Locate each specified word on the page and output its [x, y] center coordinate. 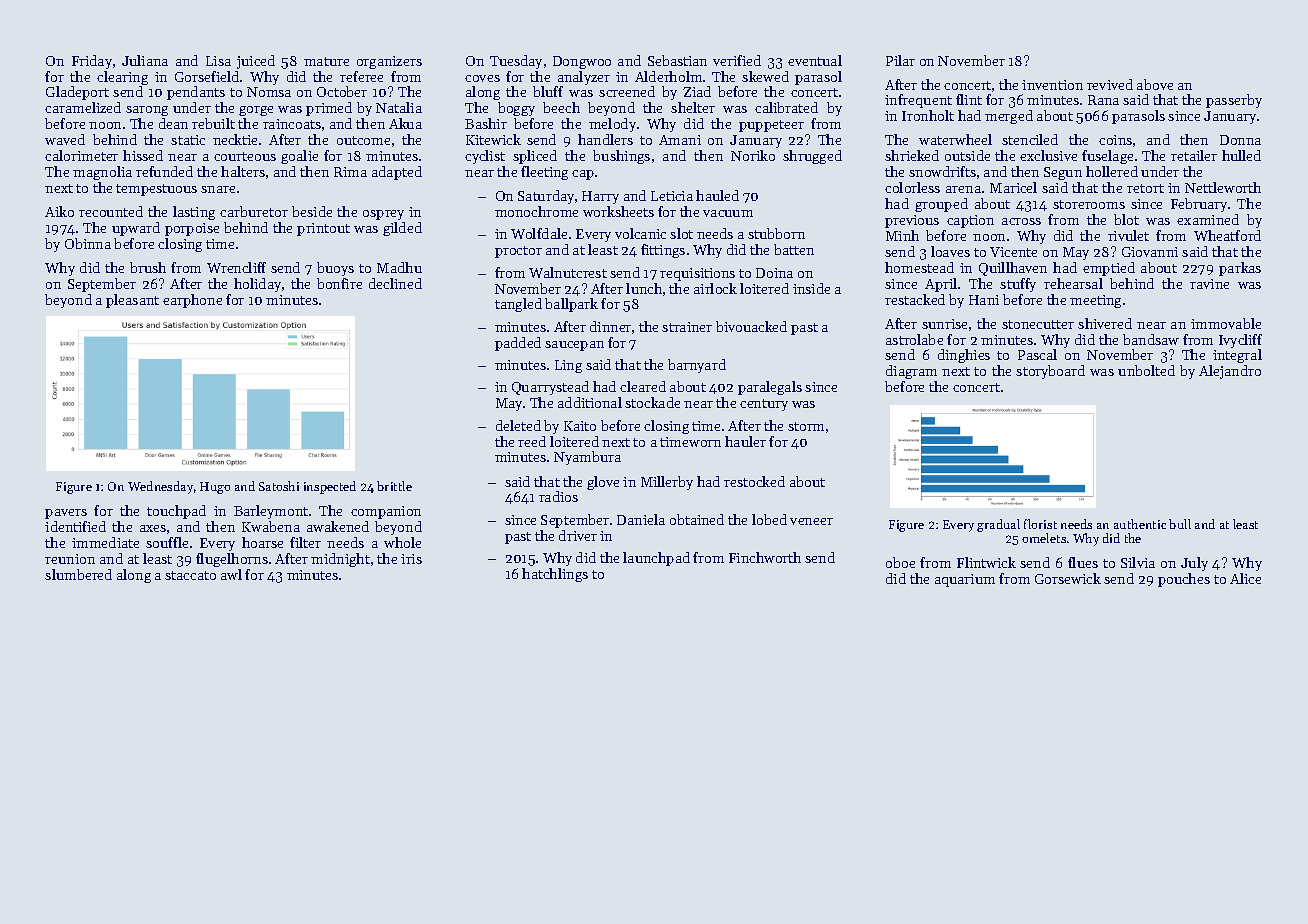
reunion [70, 559]
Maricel [1013, 187]
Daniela [641, 519]
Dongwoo [582, 62]
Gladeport [77, 93]
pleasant [132, 301]
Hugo [215, 488]
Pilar [900, 60]
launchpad [656, 559]
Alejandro [1230, 372]
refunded [164, 171]
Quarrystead [550, 388]
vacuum [728, 213]
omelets [1044, 538]
